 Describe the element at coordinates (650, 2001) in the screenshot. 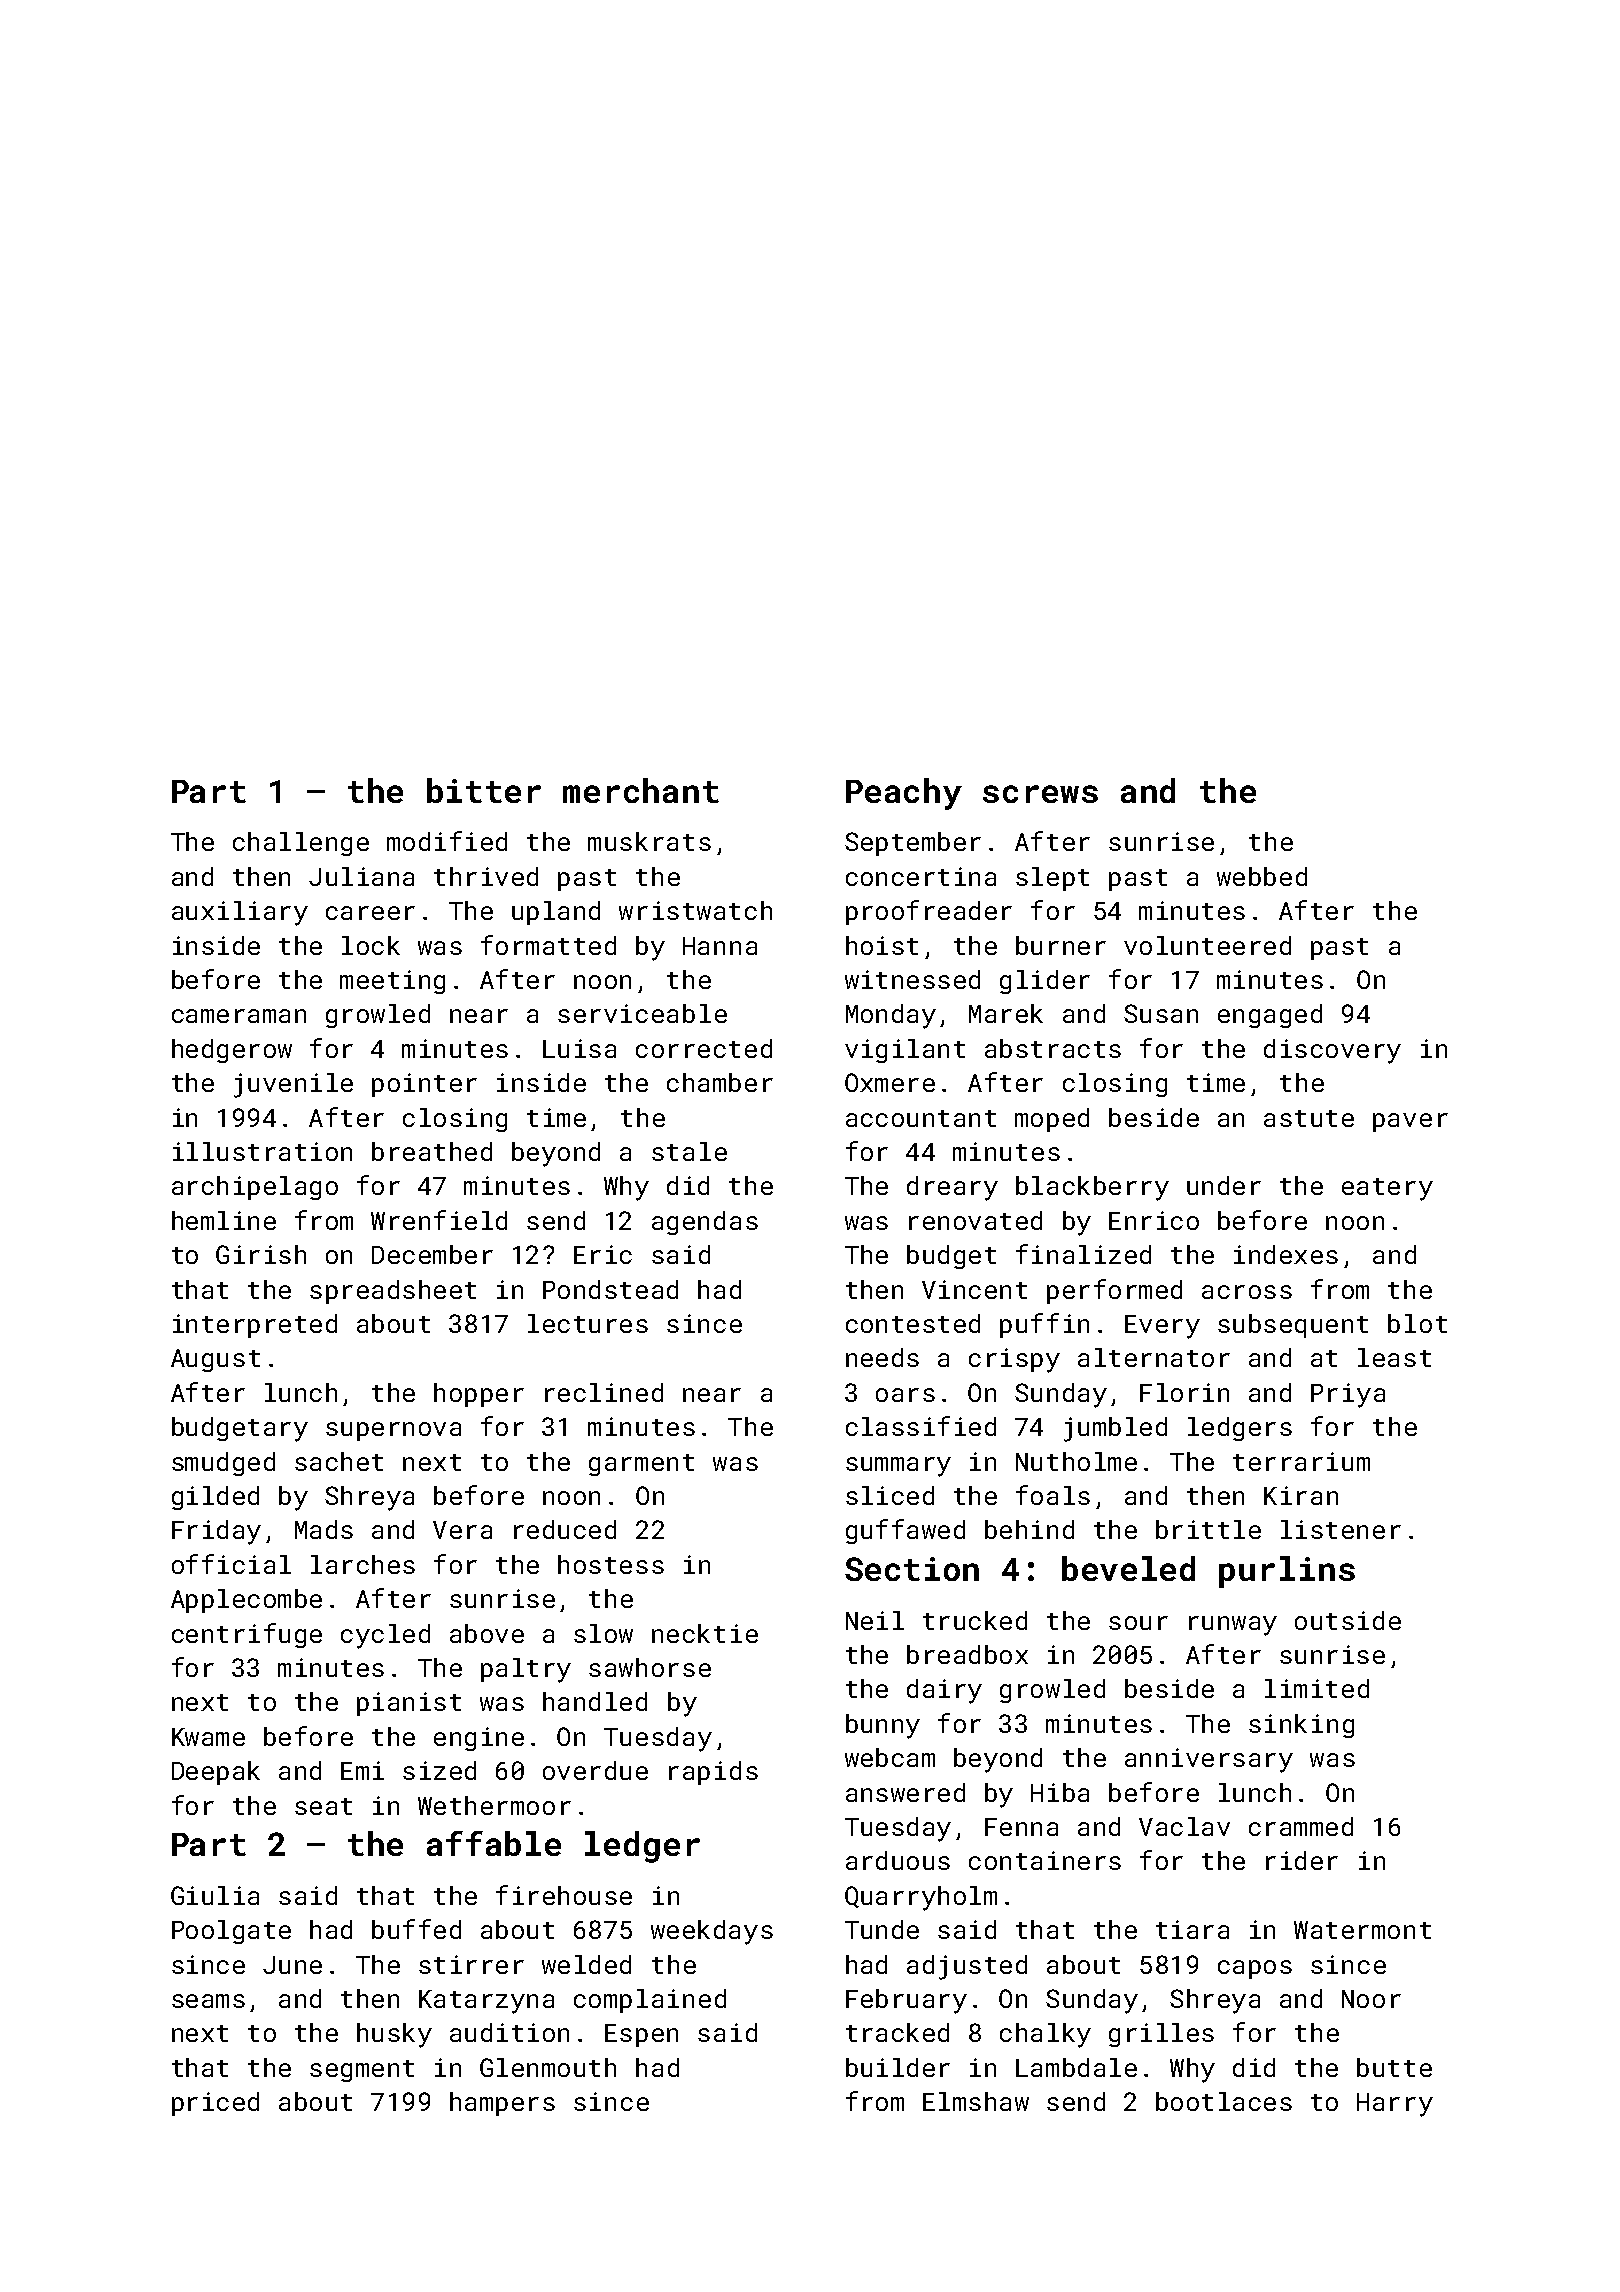

I see `complained` at that location.
